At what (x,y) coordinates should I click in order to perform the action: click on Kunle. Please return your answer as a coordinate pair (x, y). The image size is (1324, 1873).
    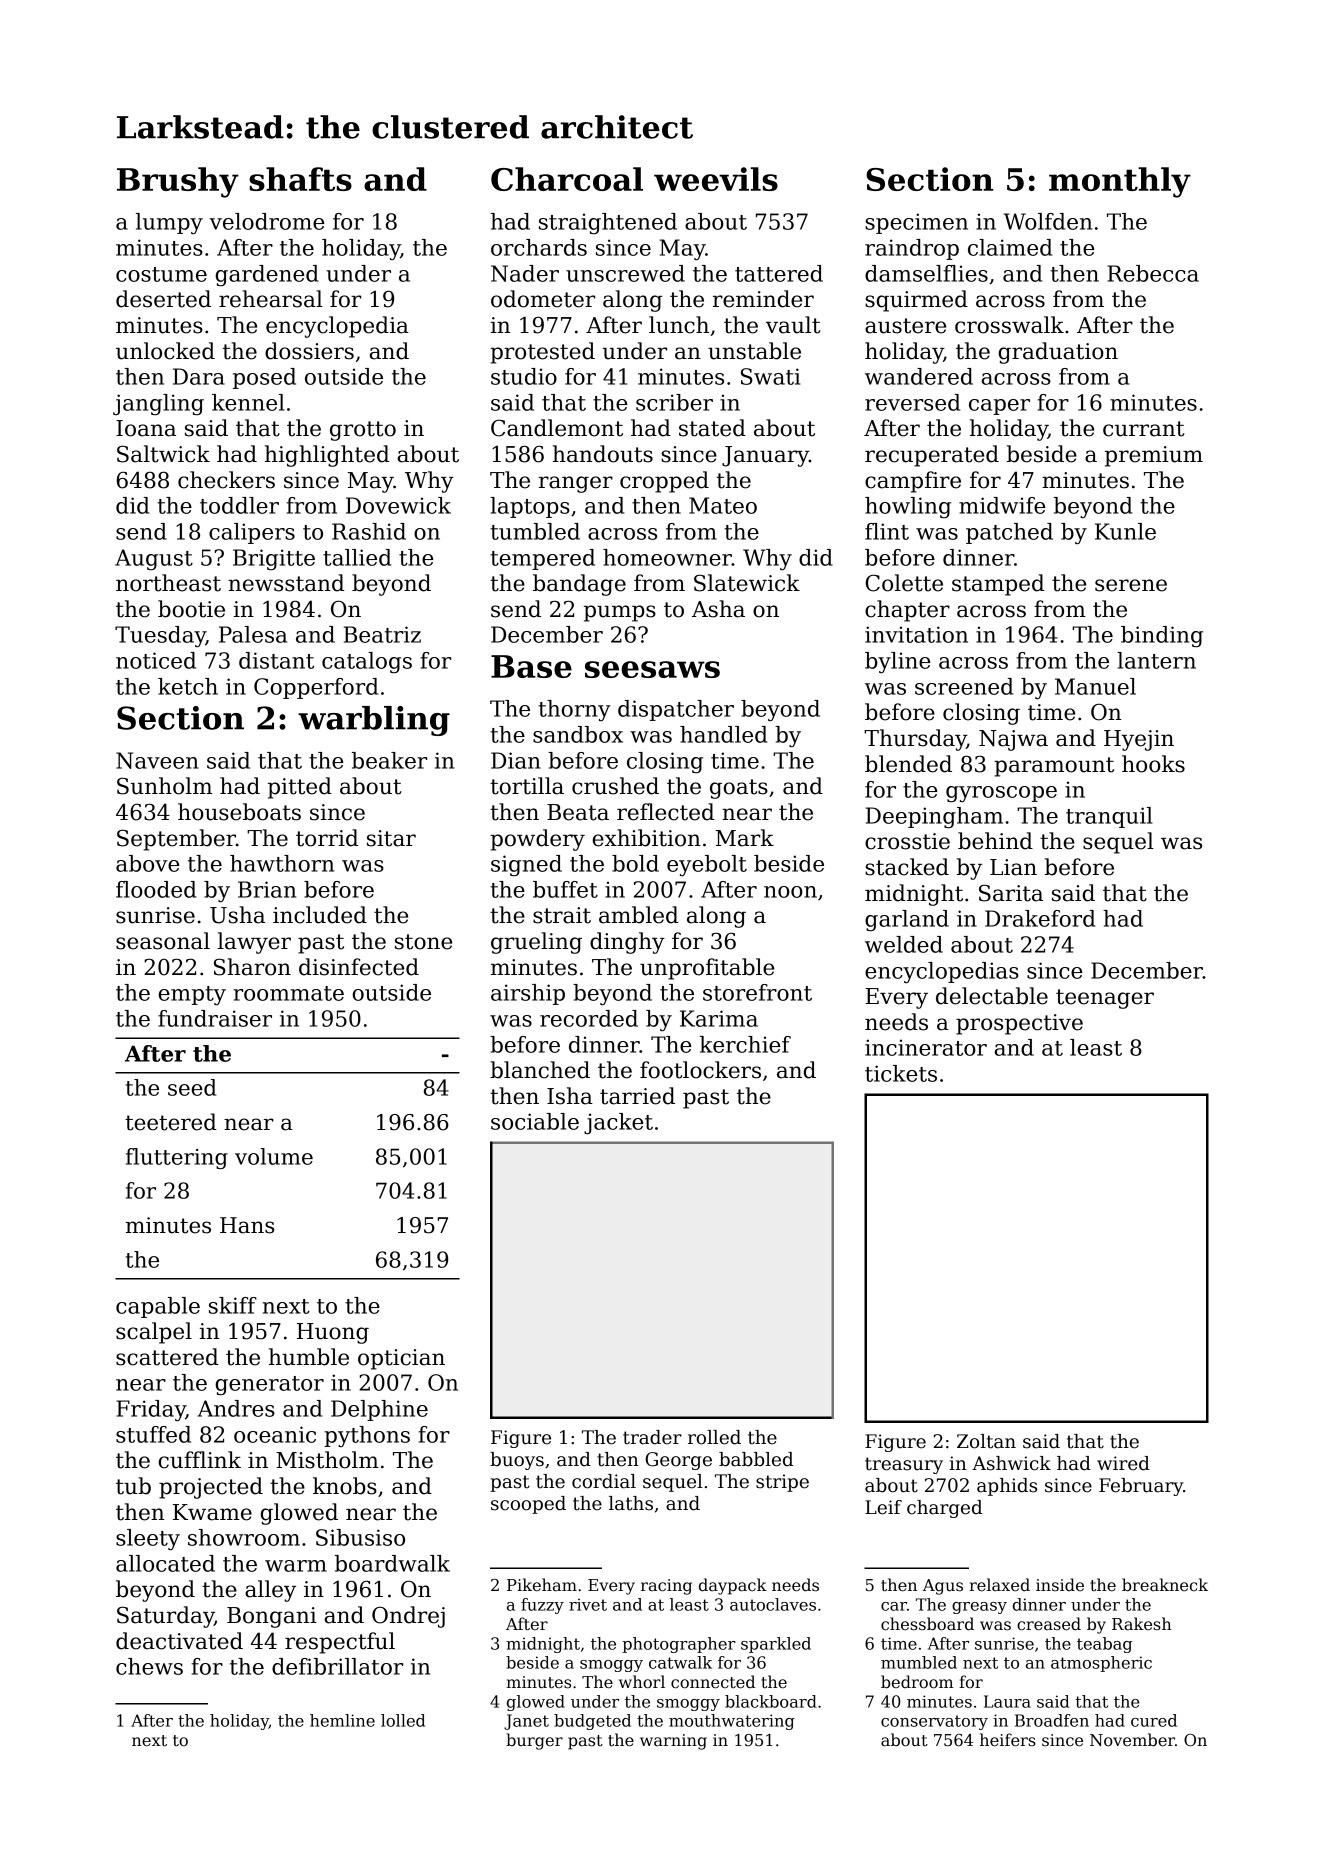
    Looking at the image, I should click on (1125, 531).
